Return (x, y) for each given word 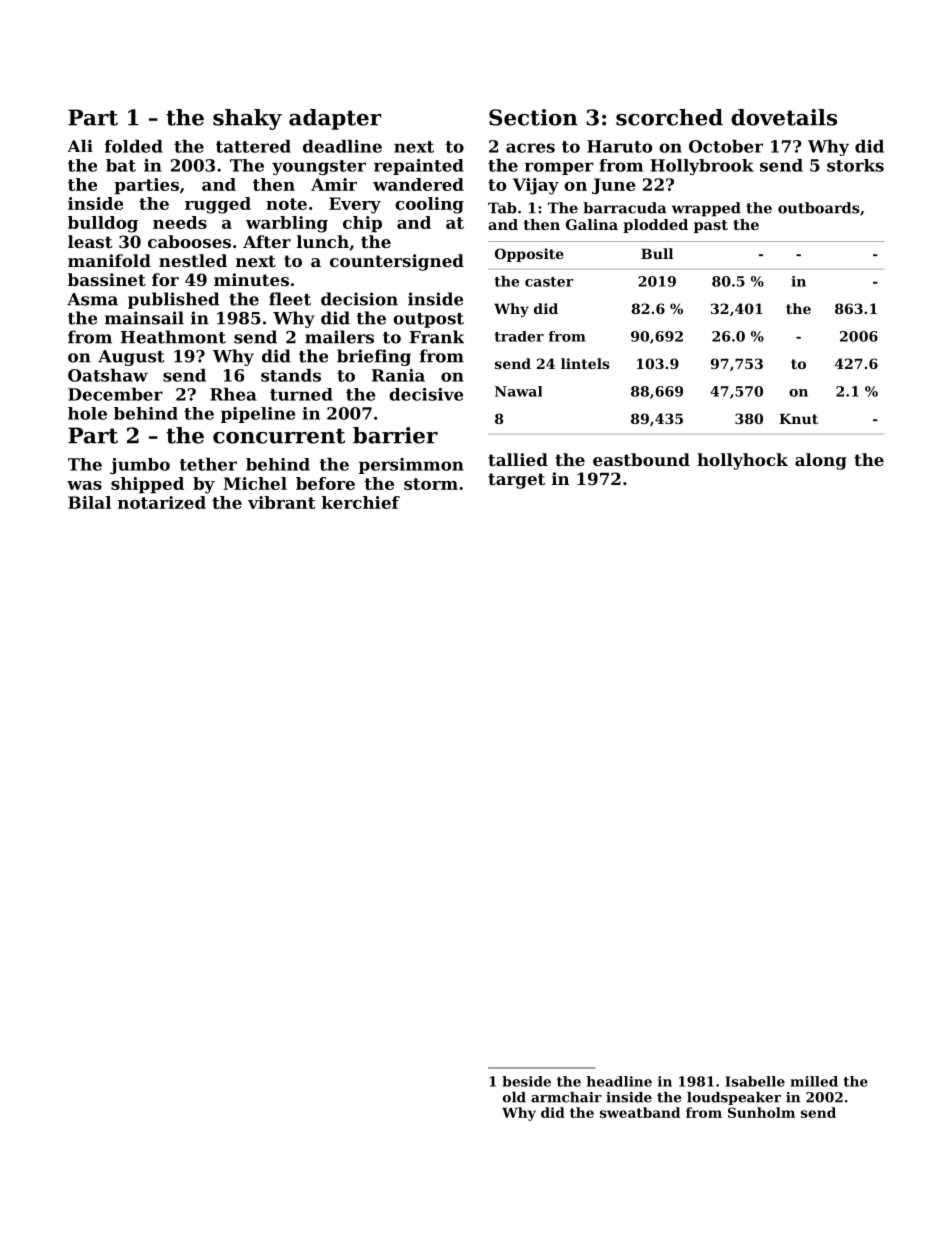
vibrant (281, 502)
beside (526, 1081)
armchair (566, 1097)
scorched (669, 117)
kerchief (361, 502)
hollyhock (742, 461)
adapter (335, 119)
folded (134, 146)
